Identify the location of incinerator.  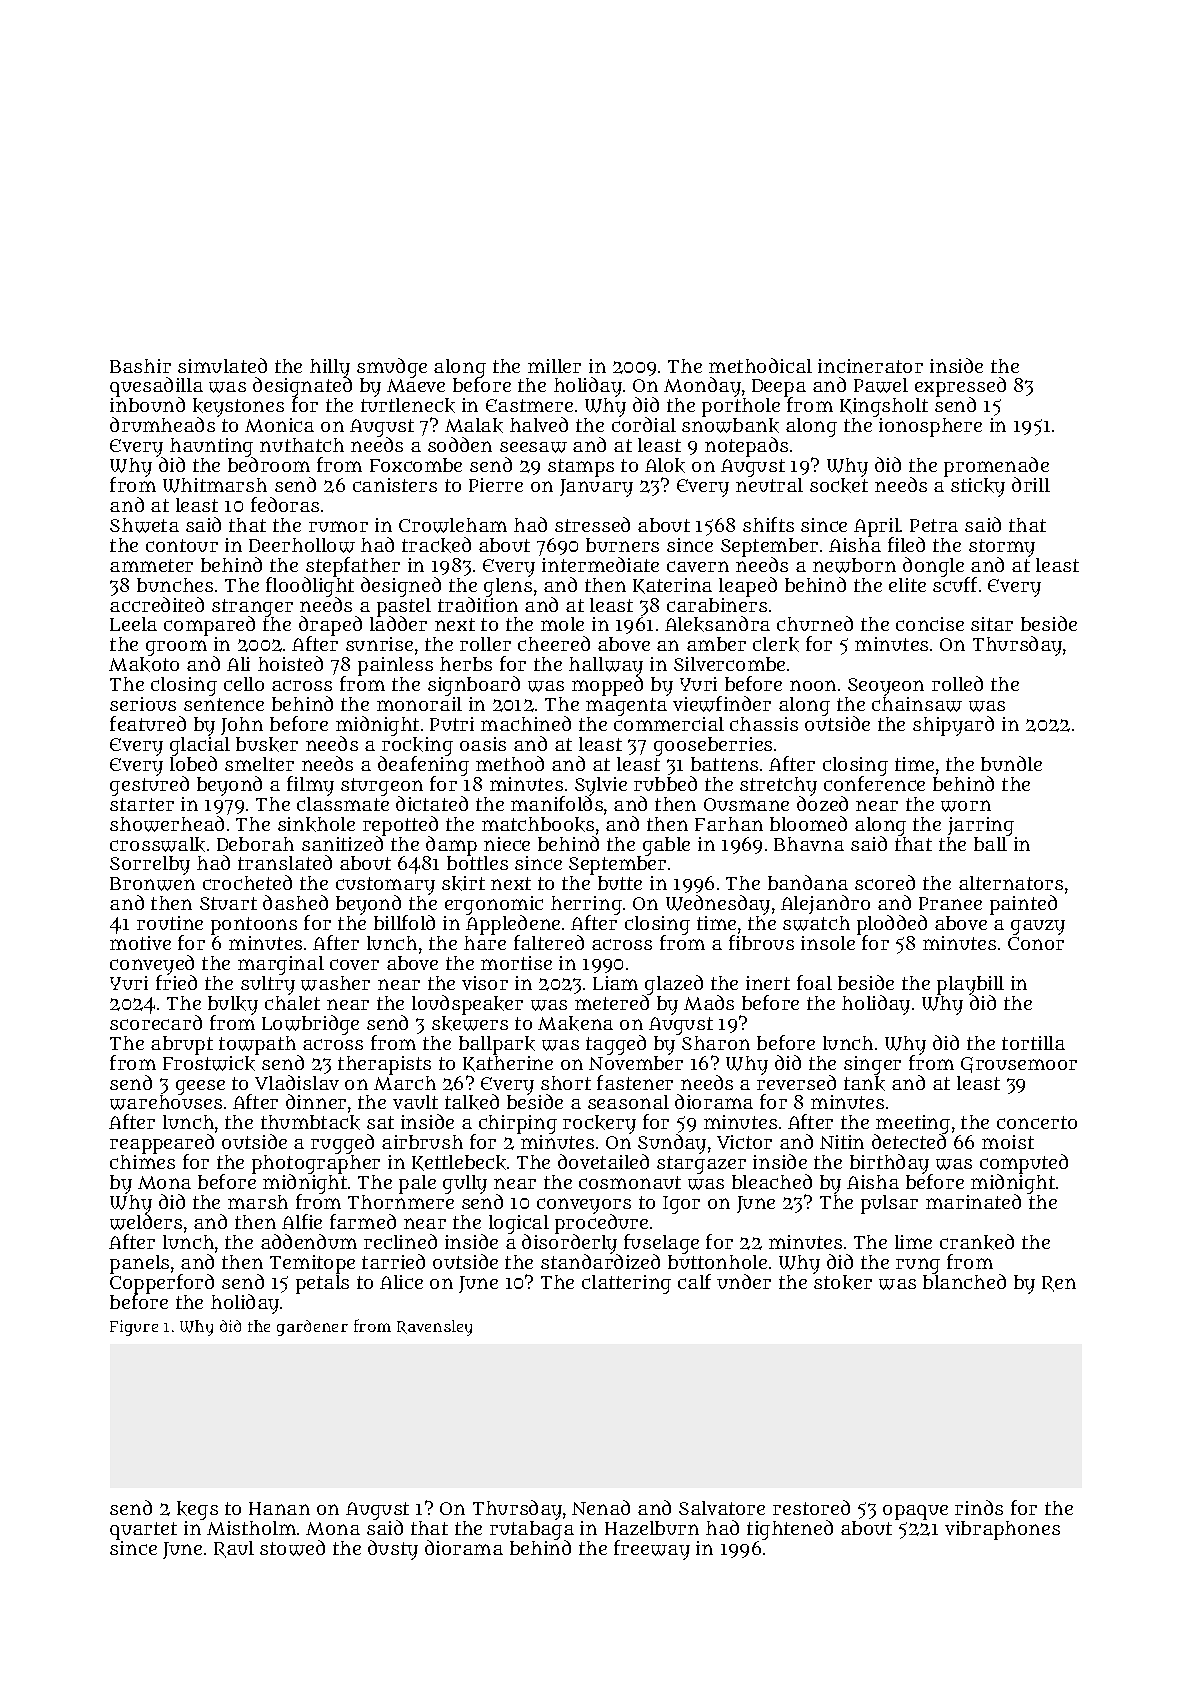
(870, 366).
